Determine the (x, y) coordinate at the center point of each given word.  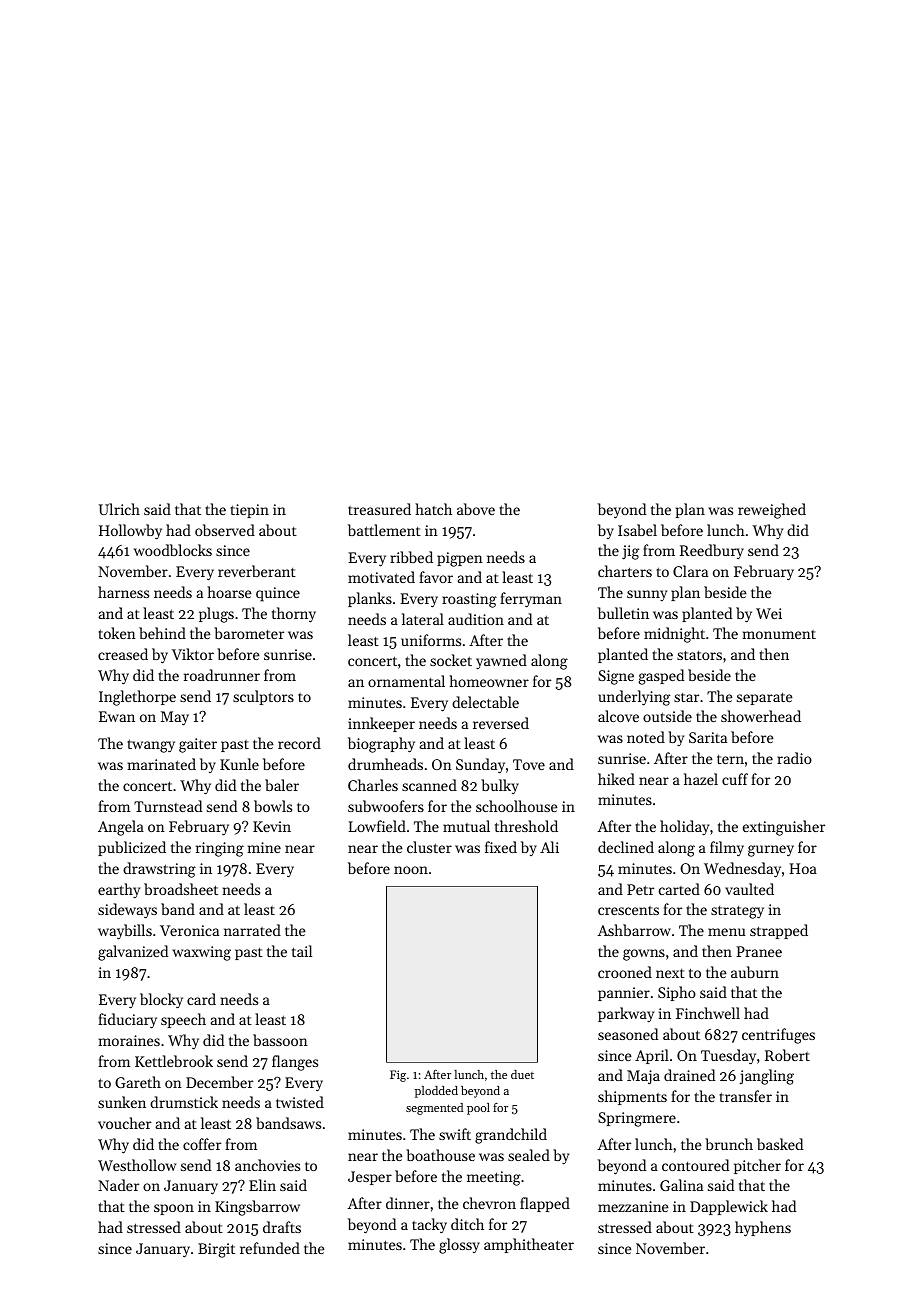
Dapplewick (729, 1207)
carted (679, 889)
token (117, 633)
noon (411, 870)
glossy (459, 1246)
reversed (501, 723)
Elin (262, 1185)
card (201, 999)
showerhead (761, 716)
